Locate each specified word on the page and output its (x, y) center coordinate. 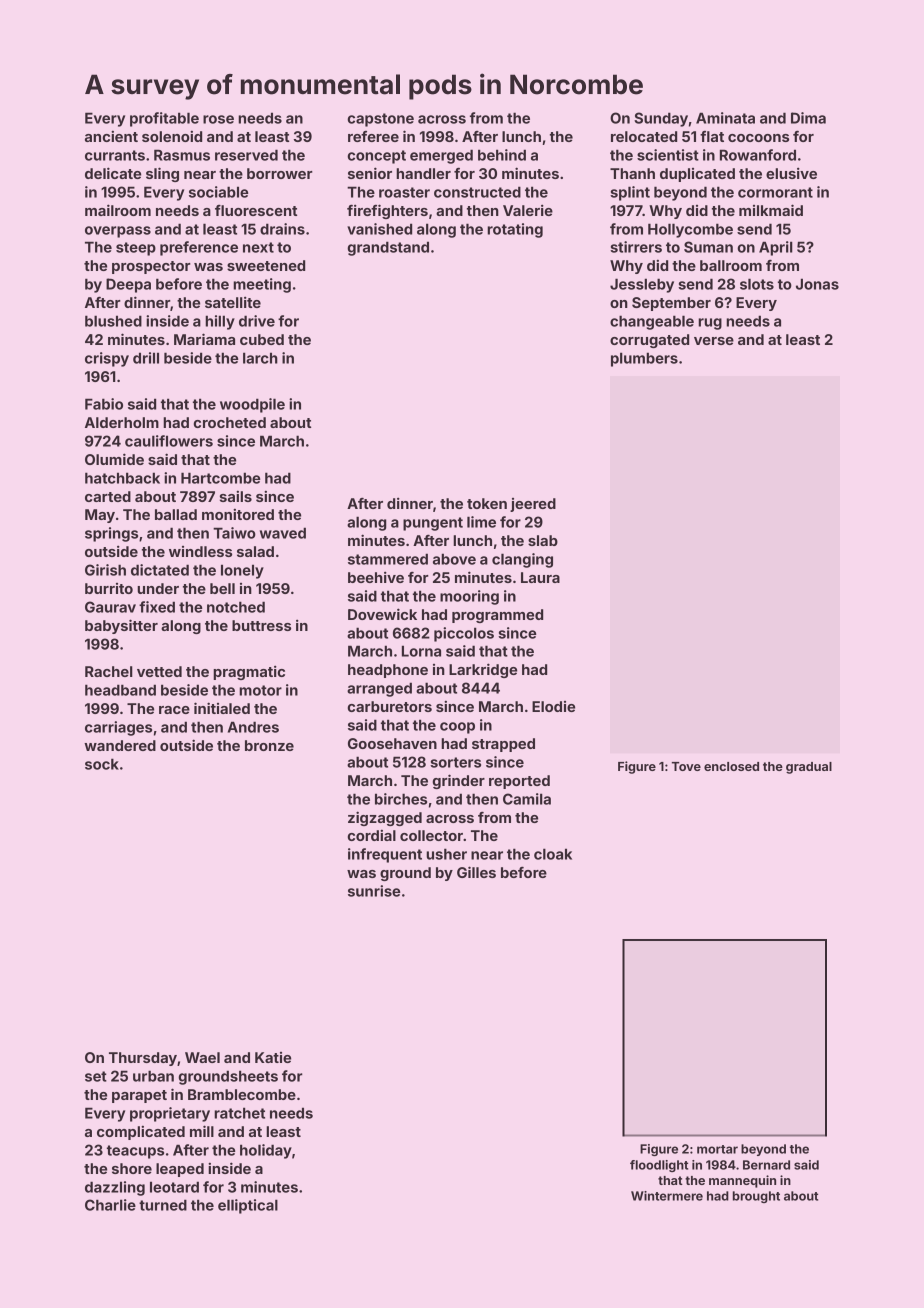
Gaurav (110, 607)
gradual (809, 768)
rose (218, 119)
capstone (380, 120)
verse (714, 341)
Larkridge (483, 670)
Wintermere (667, 1196)
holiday (266, 1151)
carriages (118, 728)
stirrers (636, 247)
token (487, 503)
